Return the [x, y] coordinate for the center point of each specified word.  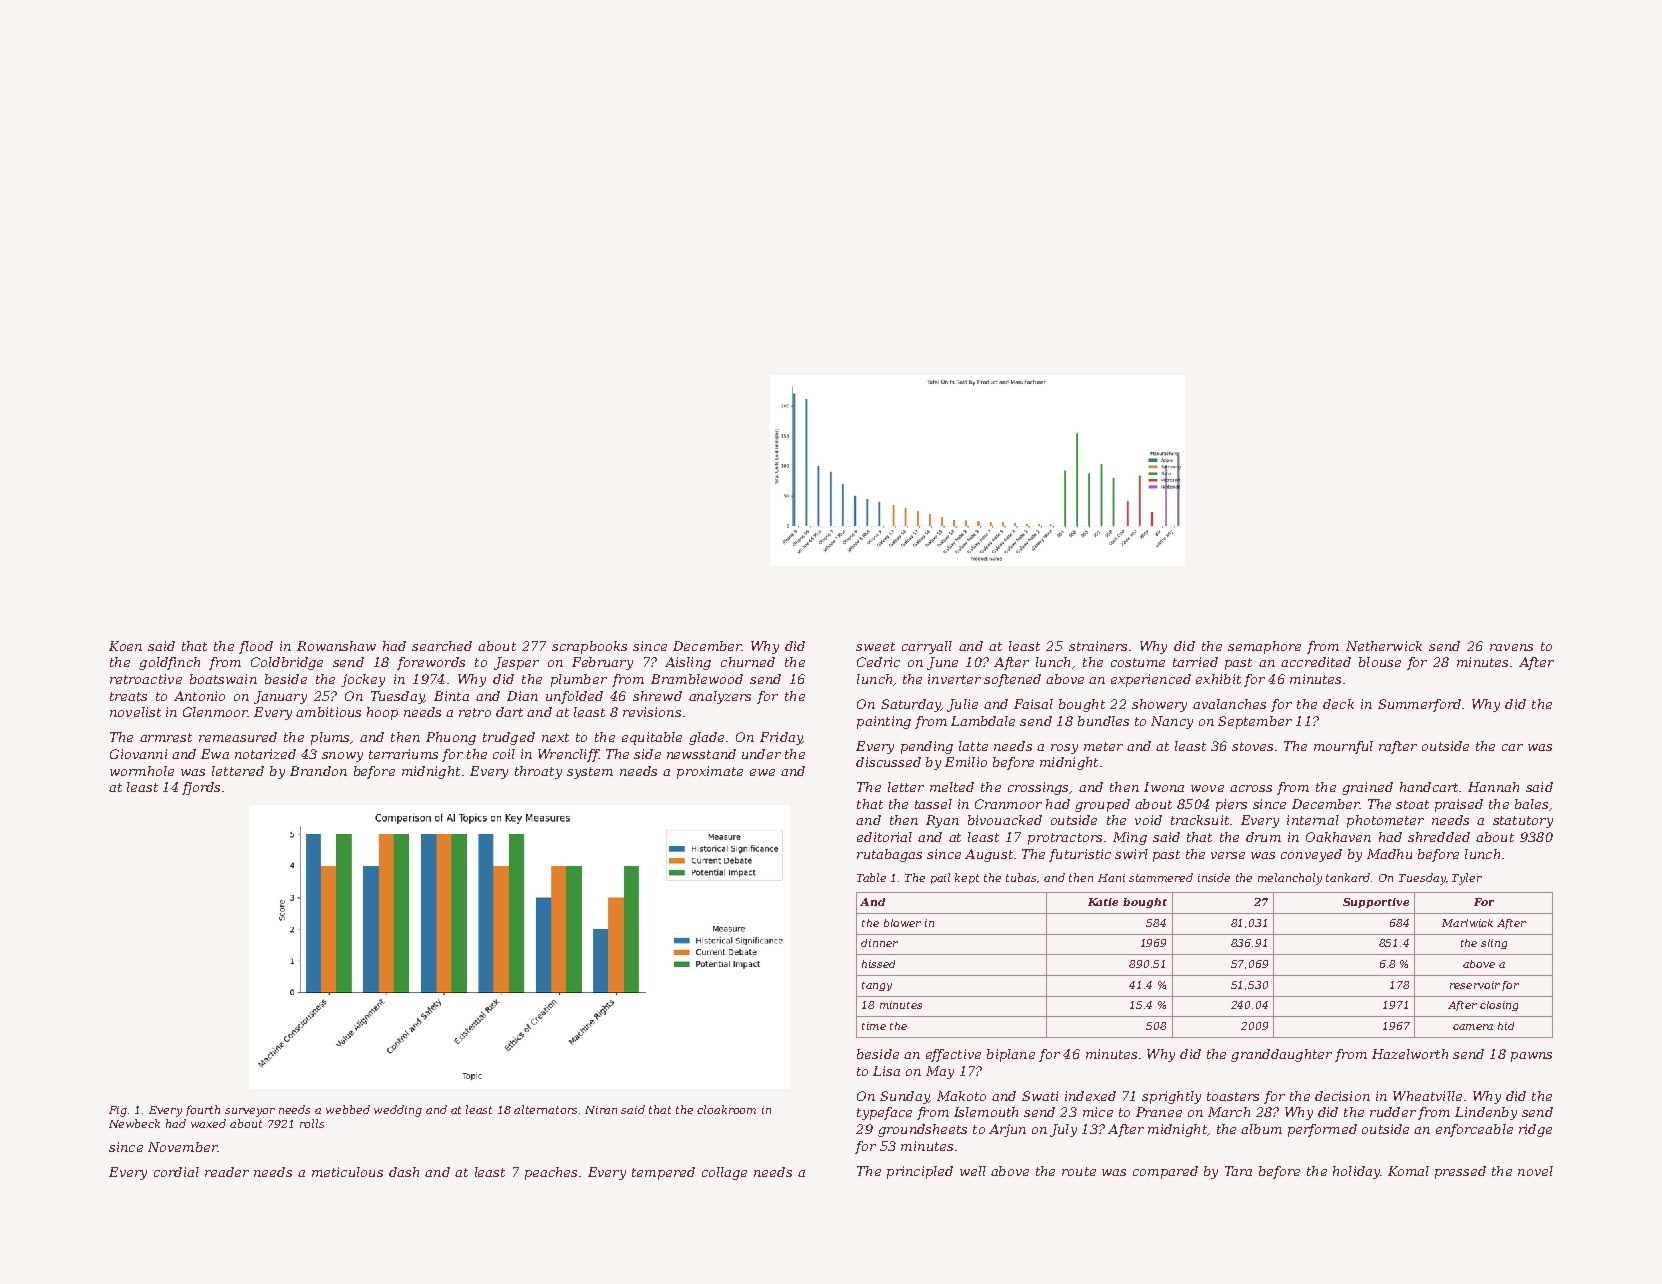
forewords [431, 663]
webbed [348, 1109]
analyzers [720, 697]
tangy [877, 986]
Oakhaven [1338, 837]
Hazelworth [1410, 1054]
